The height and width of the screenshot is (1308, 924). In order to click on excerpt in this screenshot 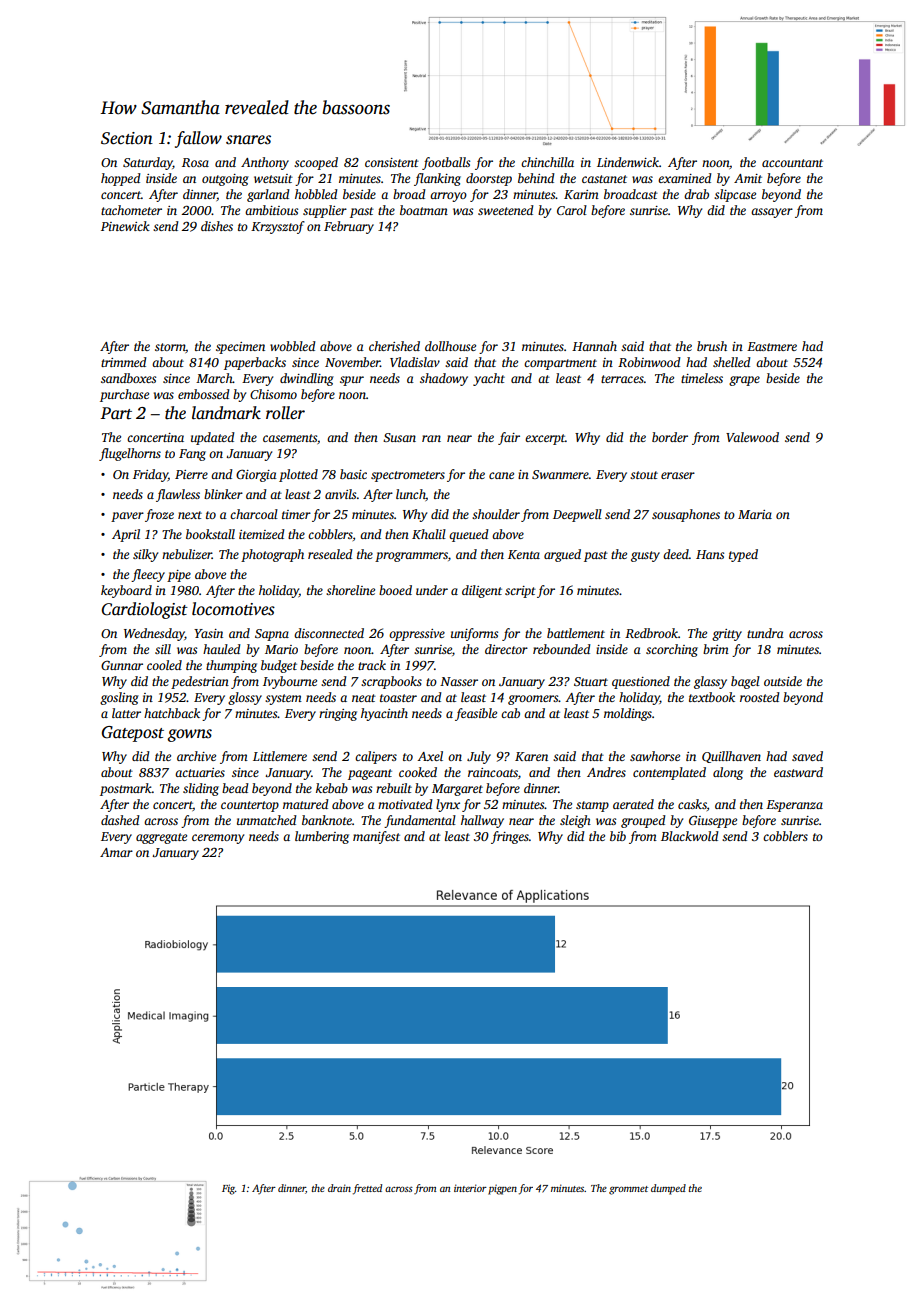, I will do `click(545, 439)`.
